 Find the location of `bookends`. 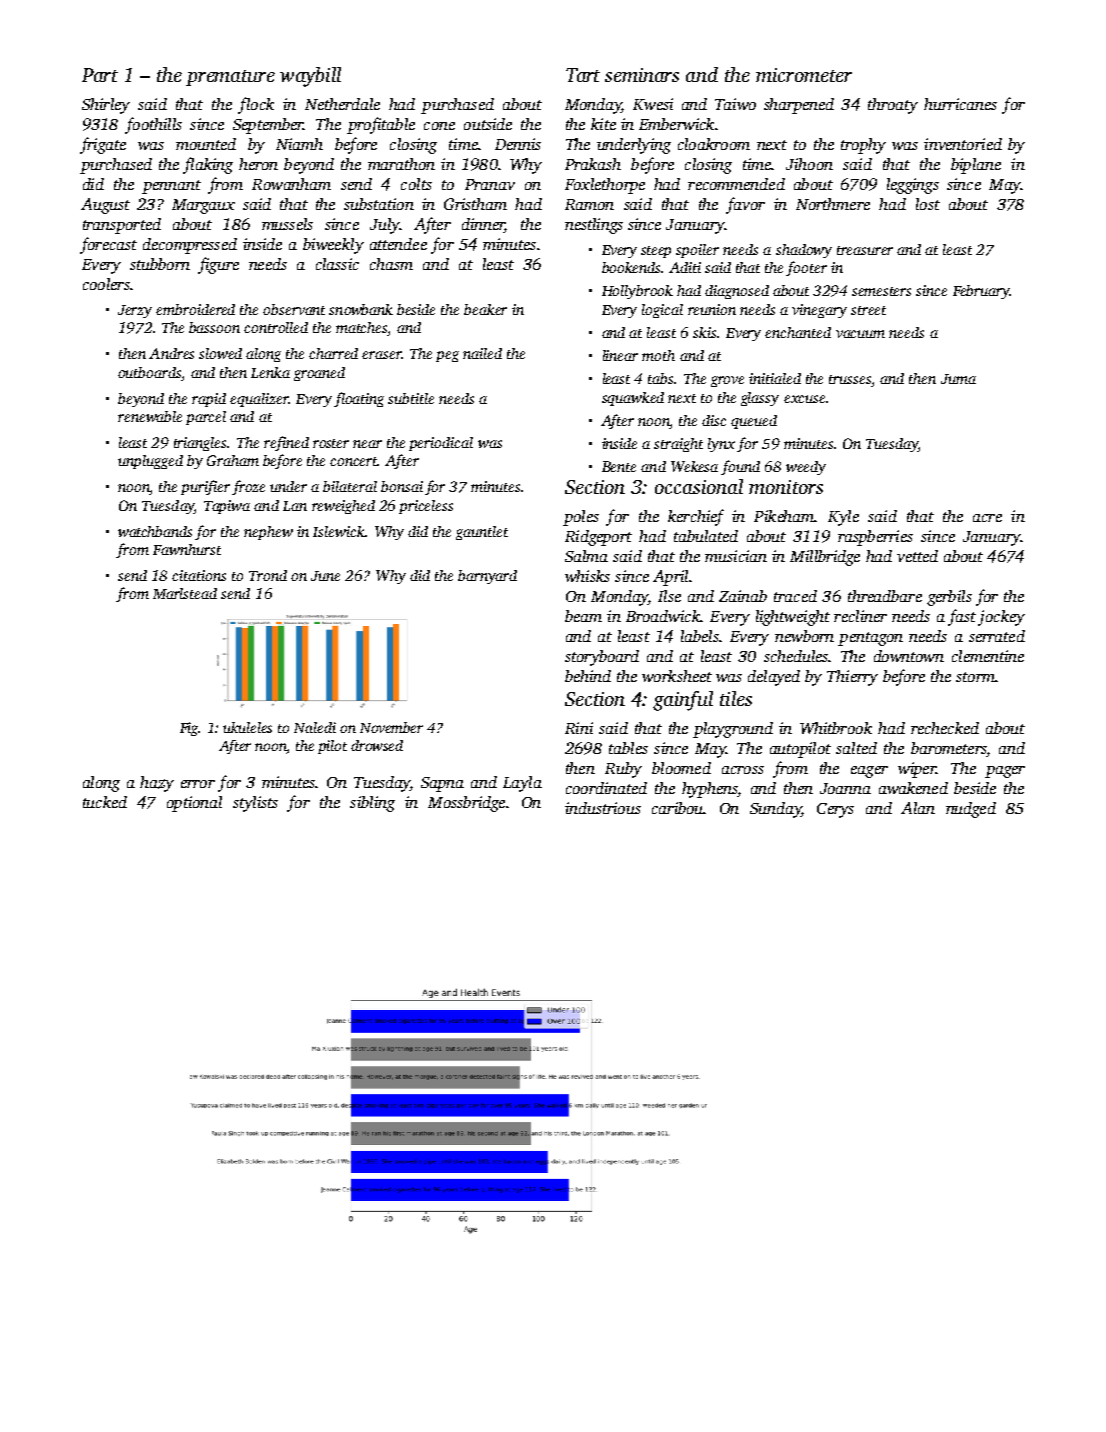

bookends is located at coordinates (631, 267).
